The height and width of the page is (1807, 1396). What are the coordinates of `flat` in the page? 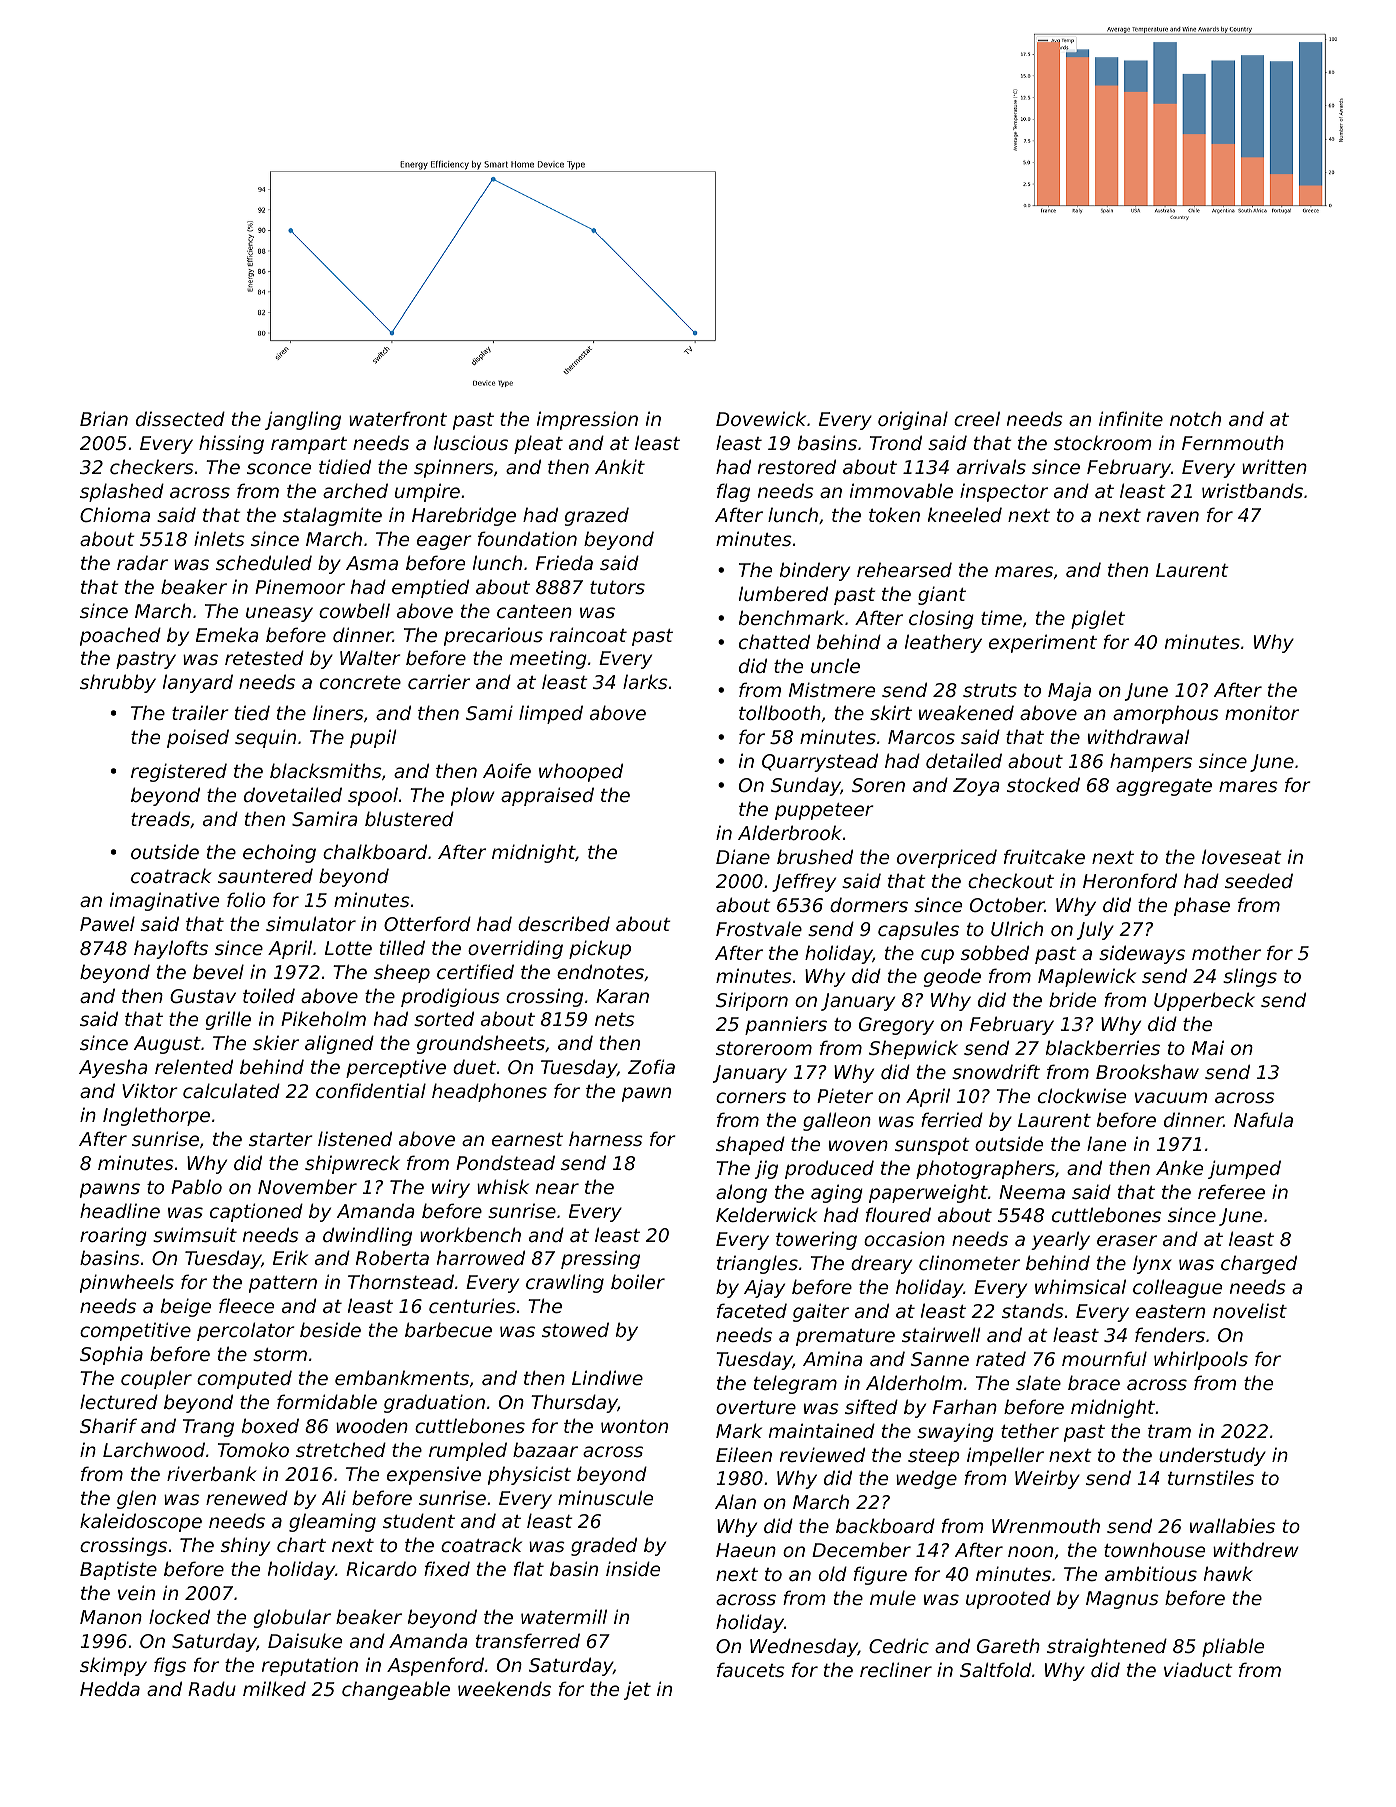 It's located at (529, 1568).
